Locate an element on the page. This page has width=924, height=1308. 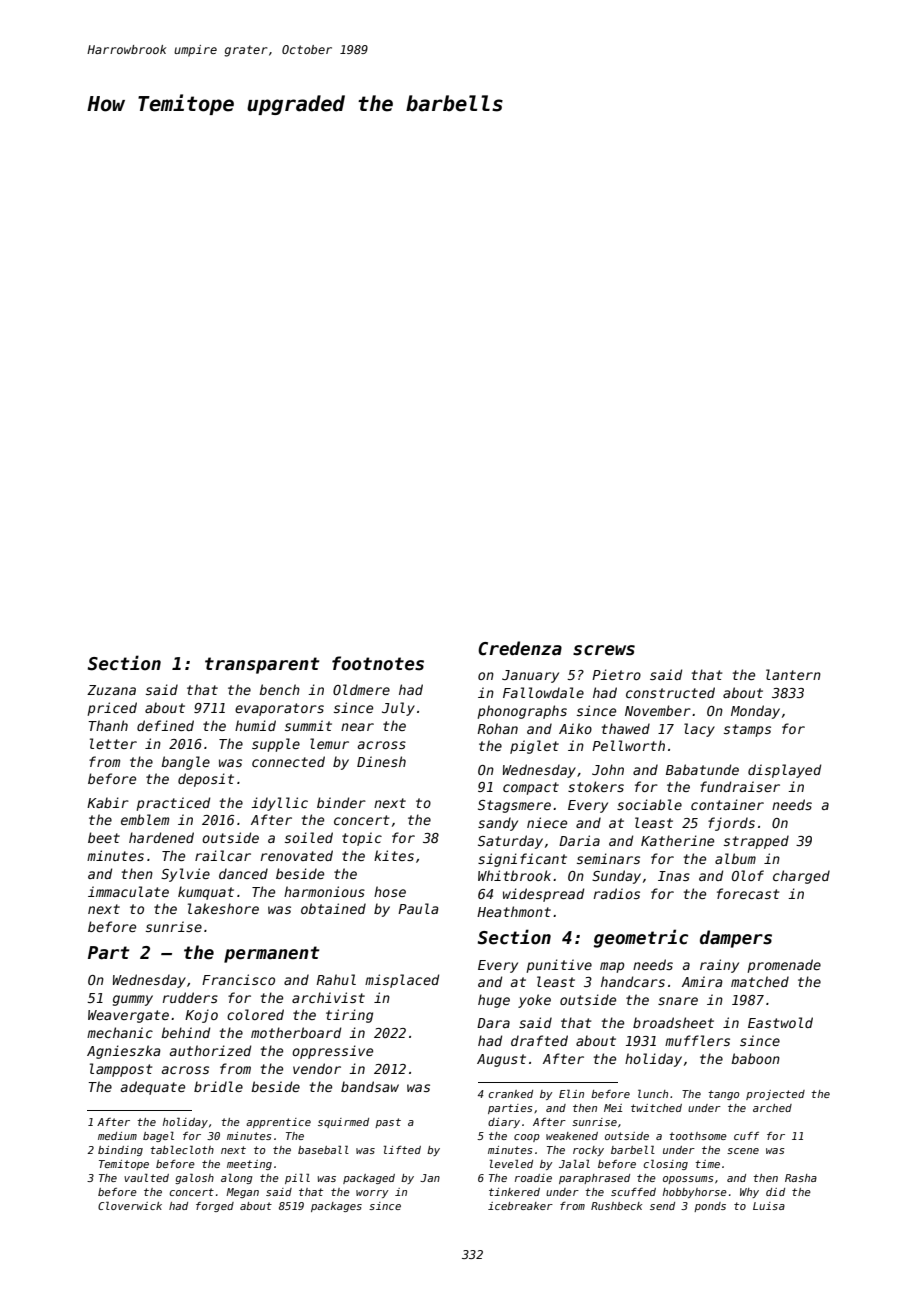
packages is located at coordinates (336, 1207).
